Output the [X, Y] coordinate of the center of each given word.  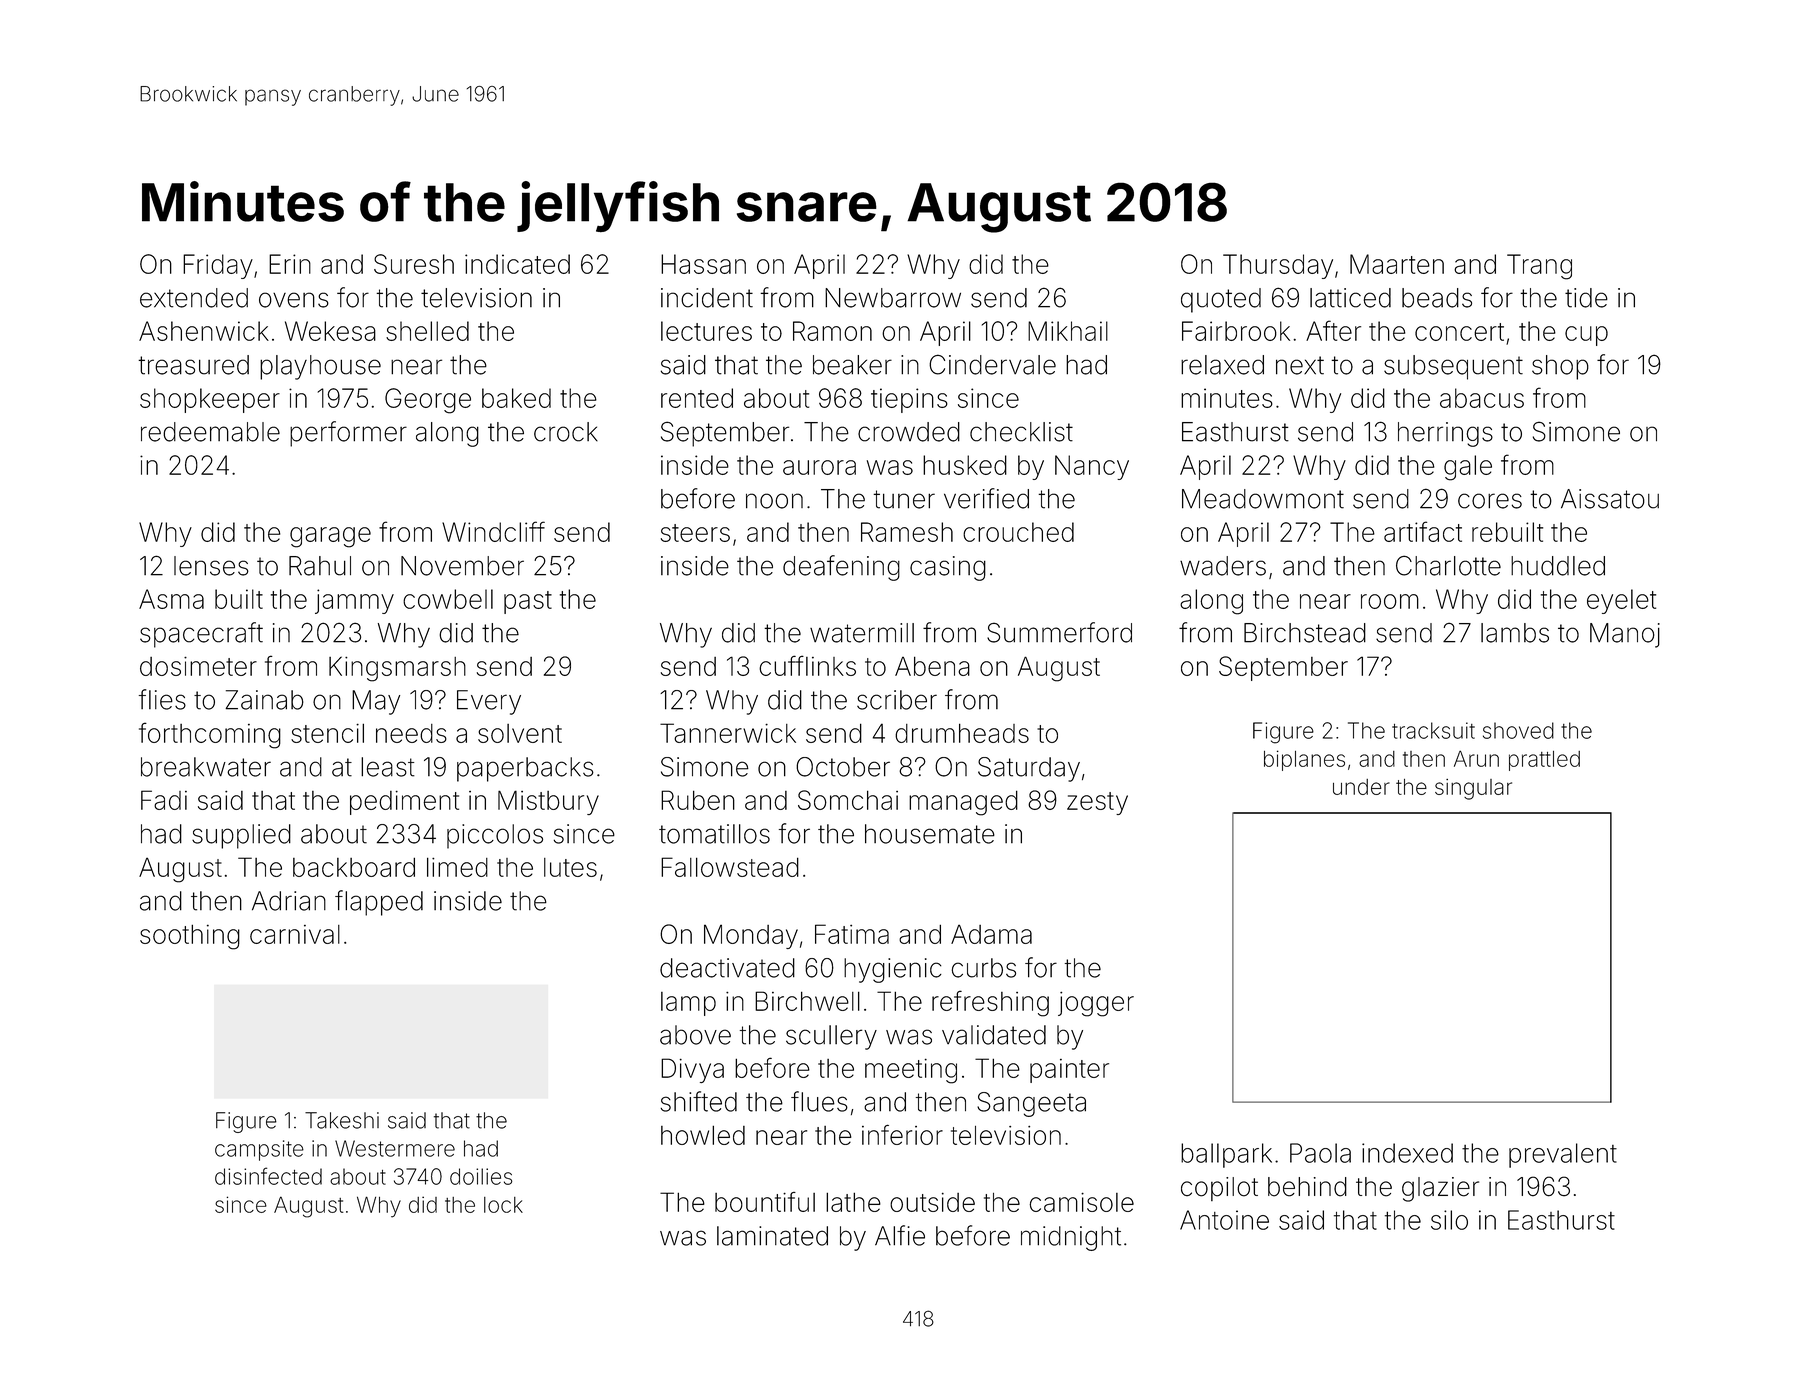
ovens [294, 300]
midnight [1071, 1238]
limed [457, 867]
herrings [1445, 434]
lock [503, 1205]
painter [1069, 1071]
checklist [1021, 432]
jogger [1096, 1004]
